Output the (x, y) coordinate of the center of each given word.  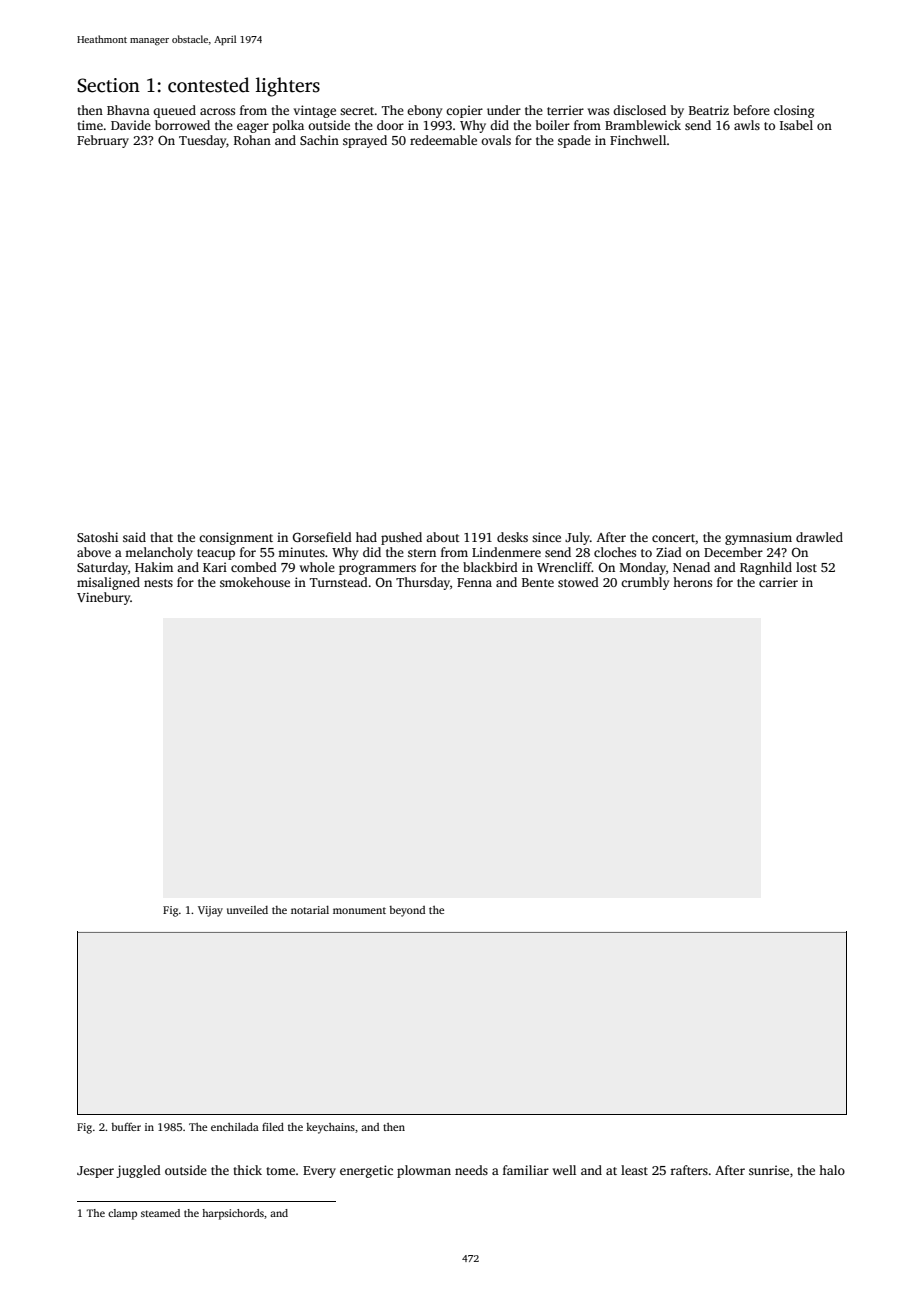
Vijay (210, 911)
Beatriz (709, 110)
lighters (288, 87)
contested (208, 85)
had (366, 537)
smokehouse (255, 582)
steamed (160, 1213)
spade (574, 141)
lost (806, 567)
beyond (407, 911)
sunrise (769, 1170)
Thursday (423, 583)
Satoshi (97, 537)
